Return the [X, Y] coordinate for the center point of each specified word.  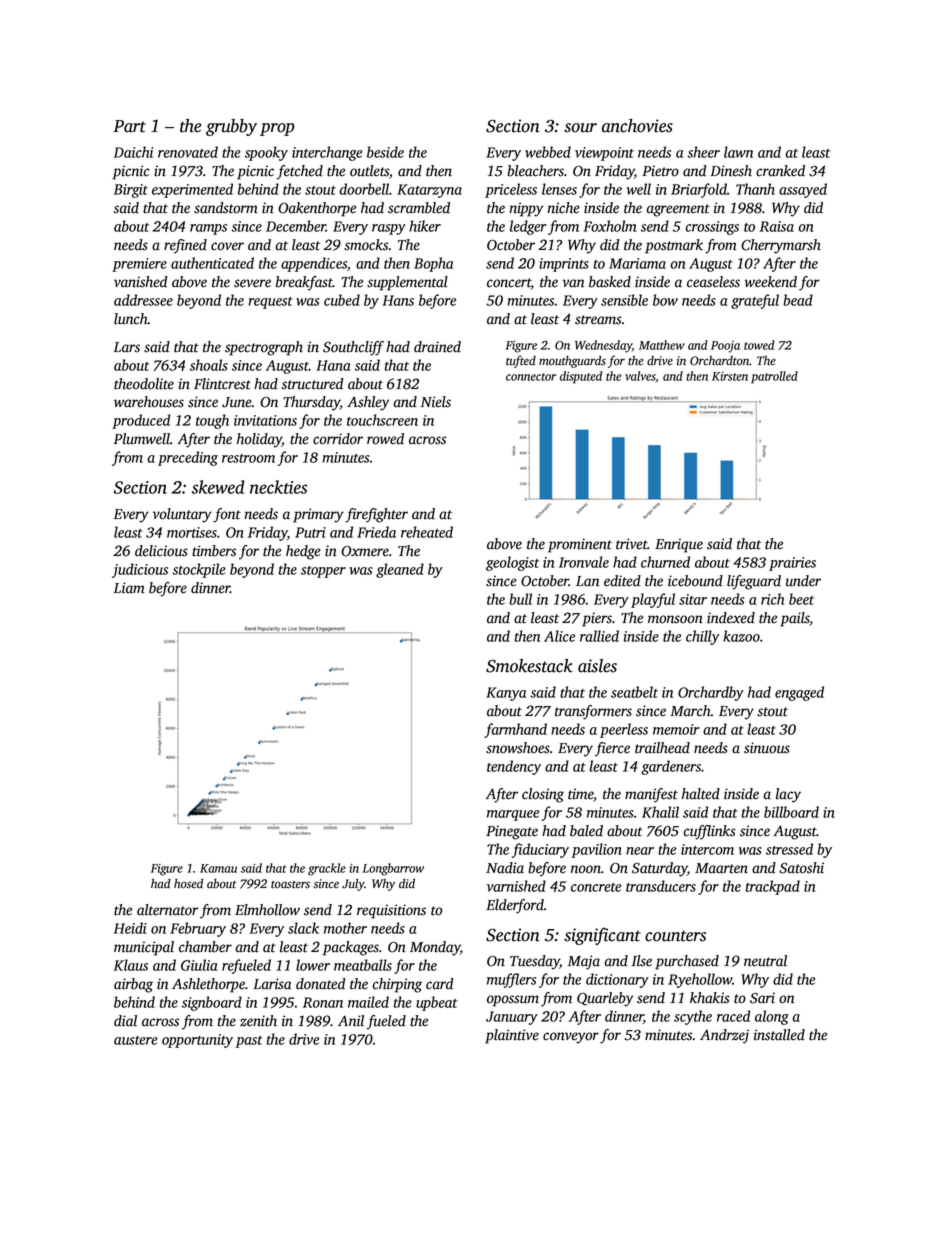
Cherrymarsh [781, 246]
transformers [593, 712]
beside [385, 152]
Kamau [218, 868]
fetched [300, 172]
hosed [188, 884]
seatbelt [634, 692]
